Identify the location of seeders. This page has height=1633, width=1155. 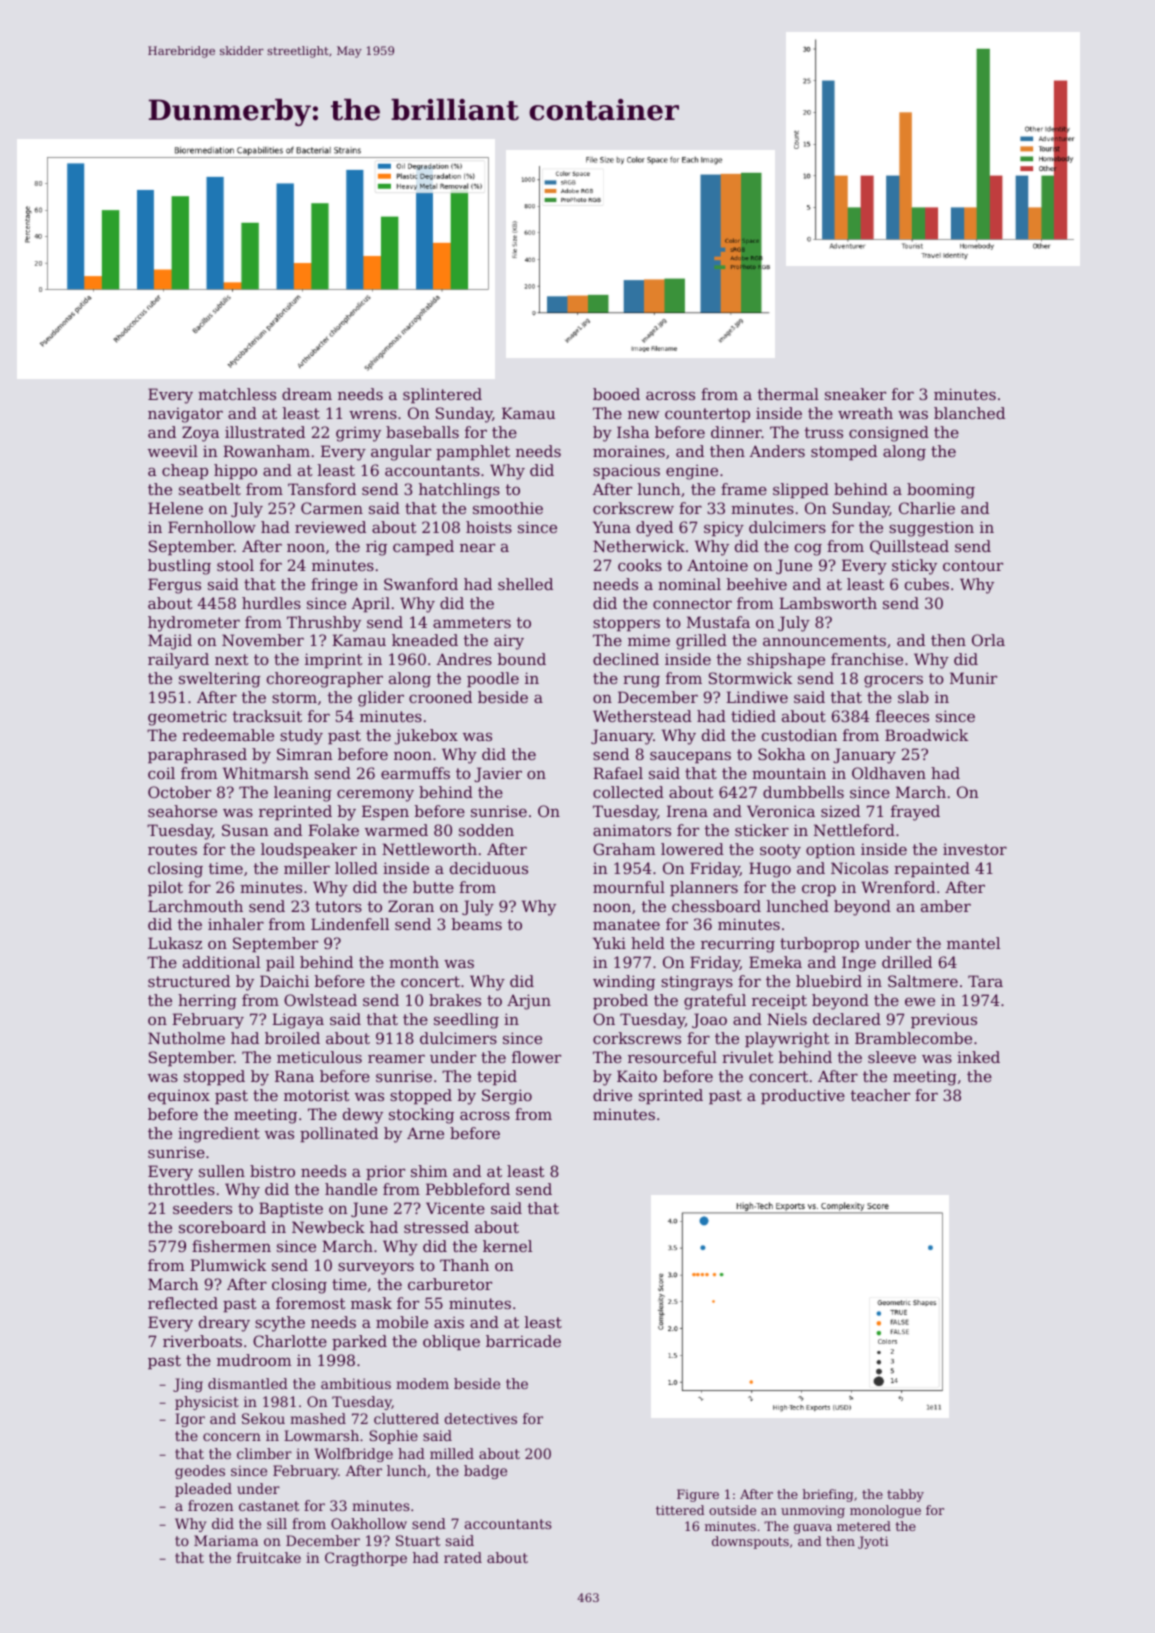
(202, 1208).
